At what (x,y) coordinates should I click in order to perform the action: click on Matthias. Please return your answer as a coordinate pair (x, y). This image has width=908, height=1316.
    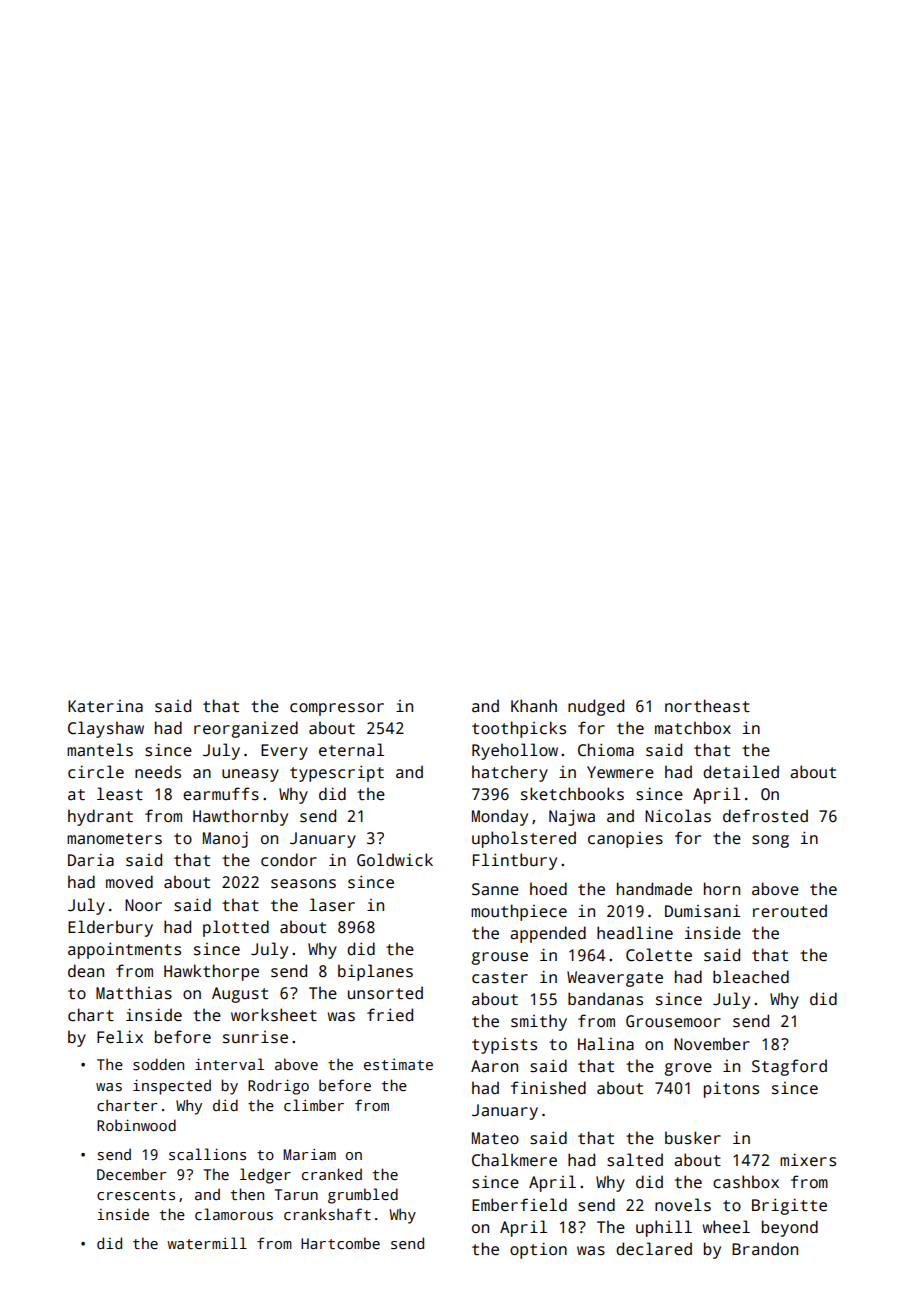
    Looking at the image, I should click on (134, 993).
